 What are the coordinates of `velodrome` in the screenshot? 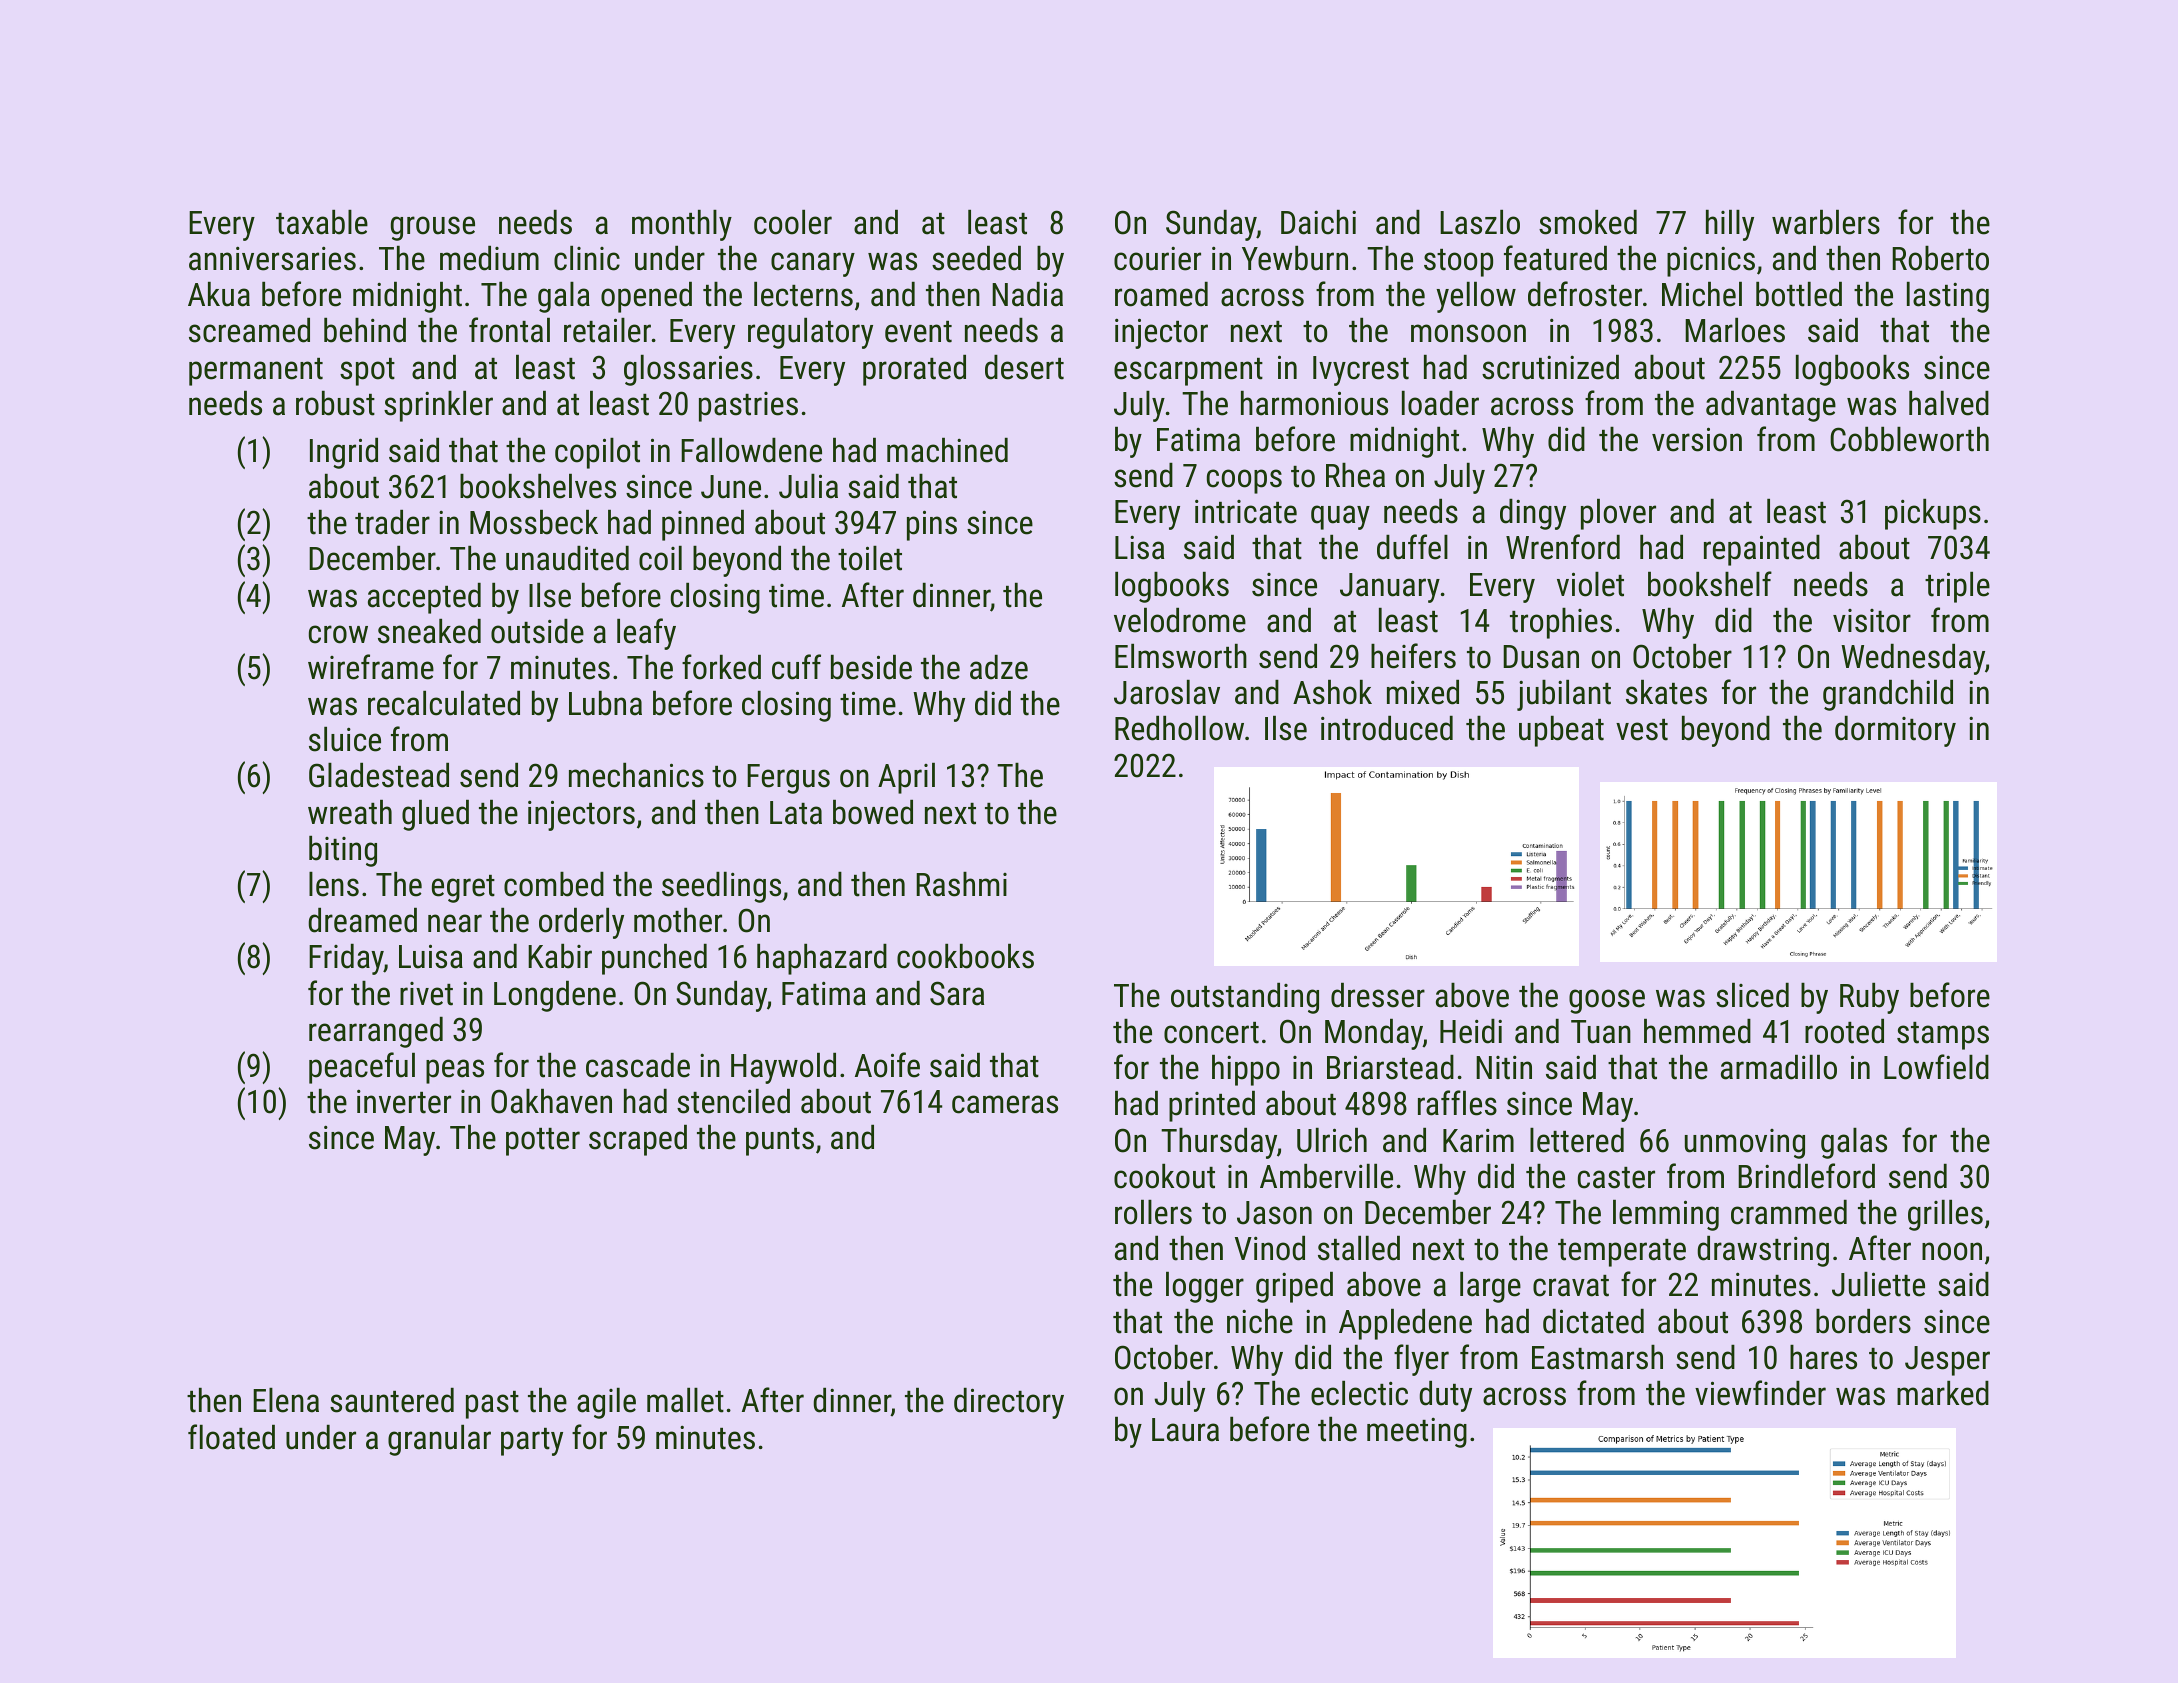 It's located at (1180, 620).
